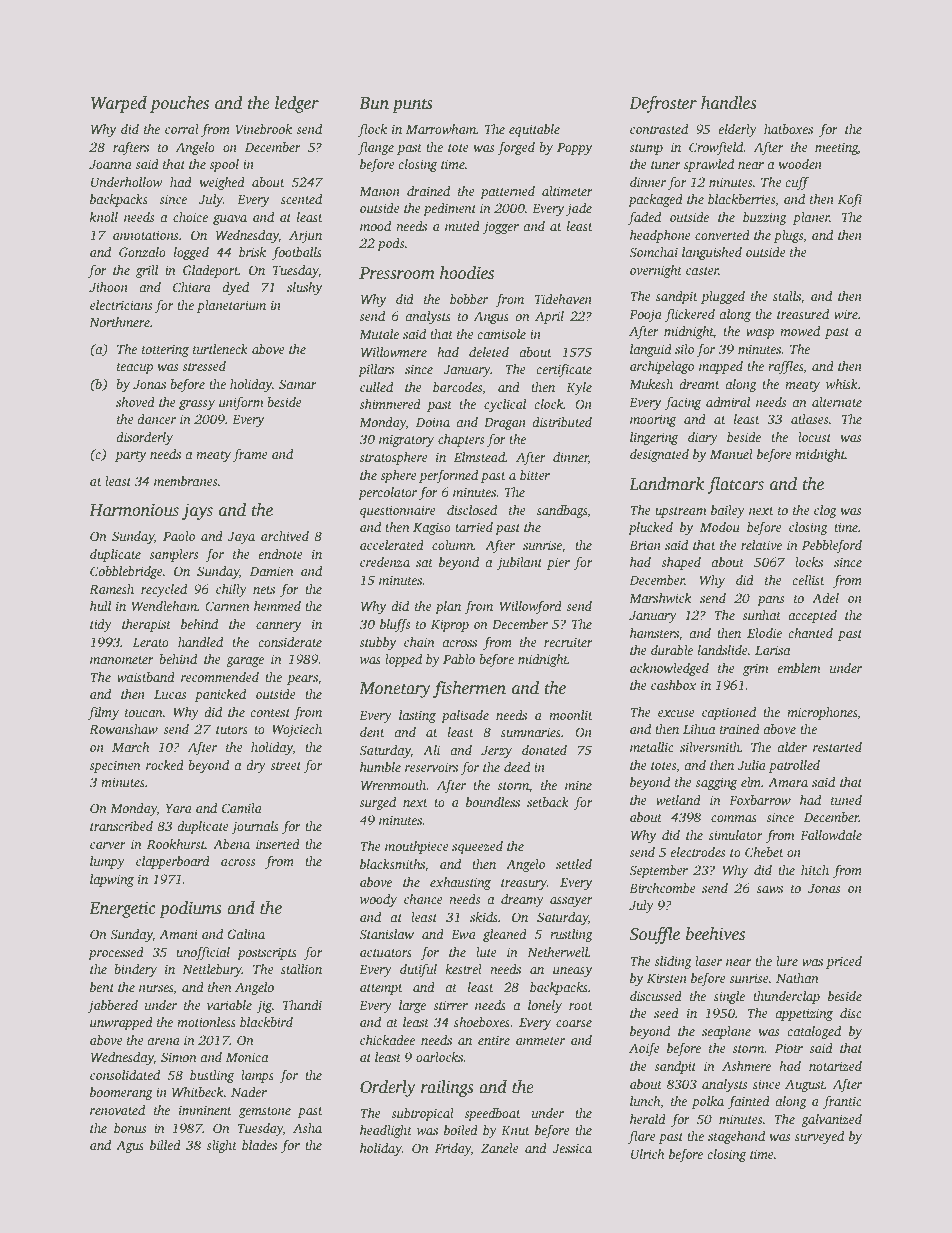 The width and height of the screenshot is (952, 1233). Describe the element at coordinates (395, 625) in the screenshot. I see `bluffs` at that location.
